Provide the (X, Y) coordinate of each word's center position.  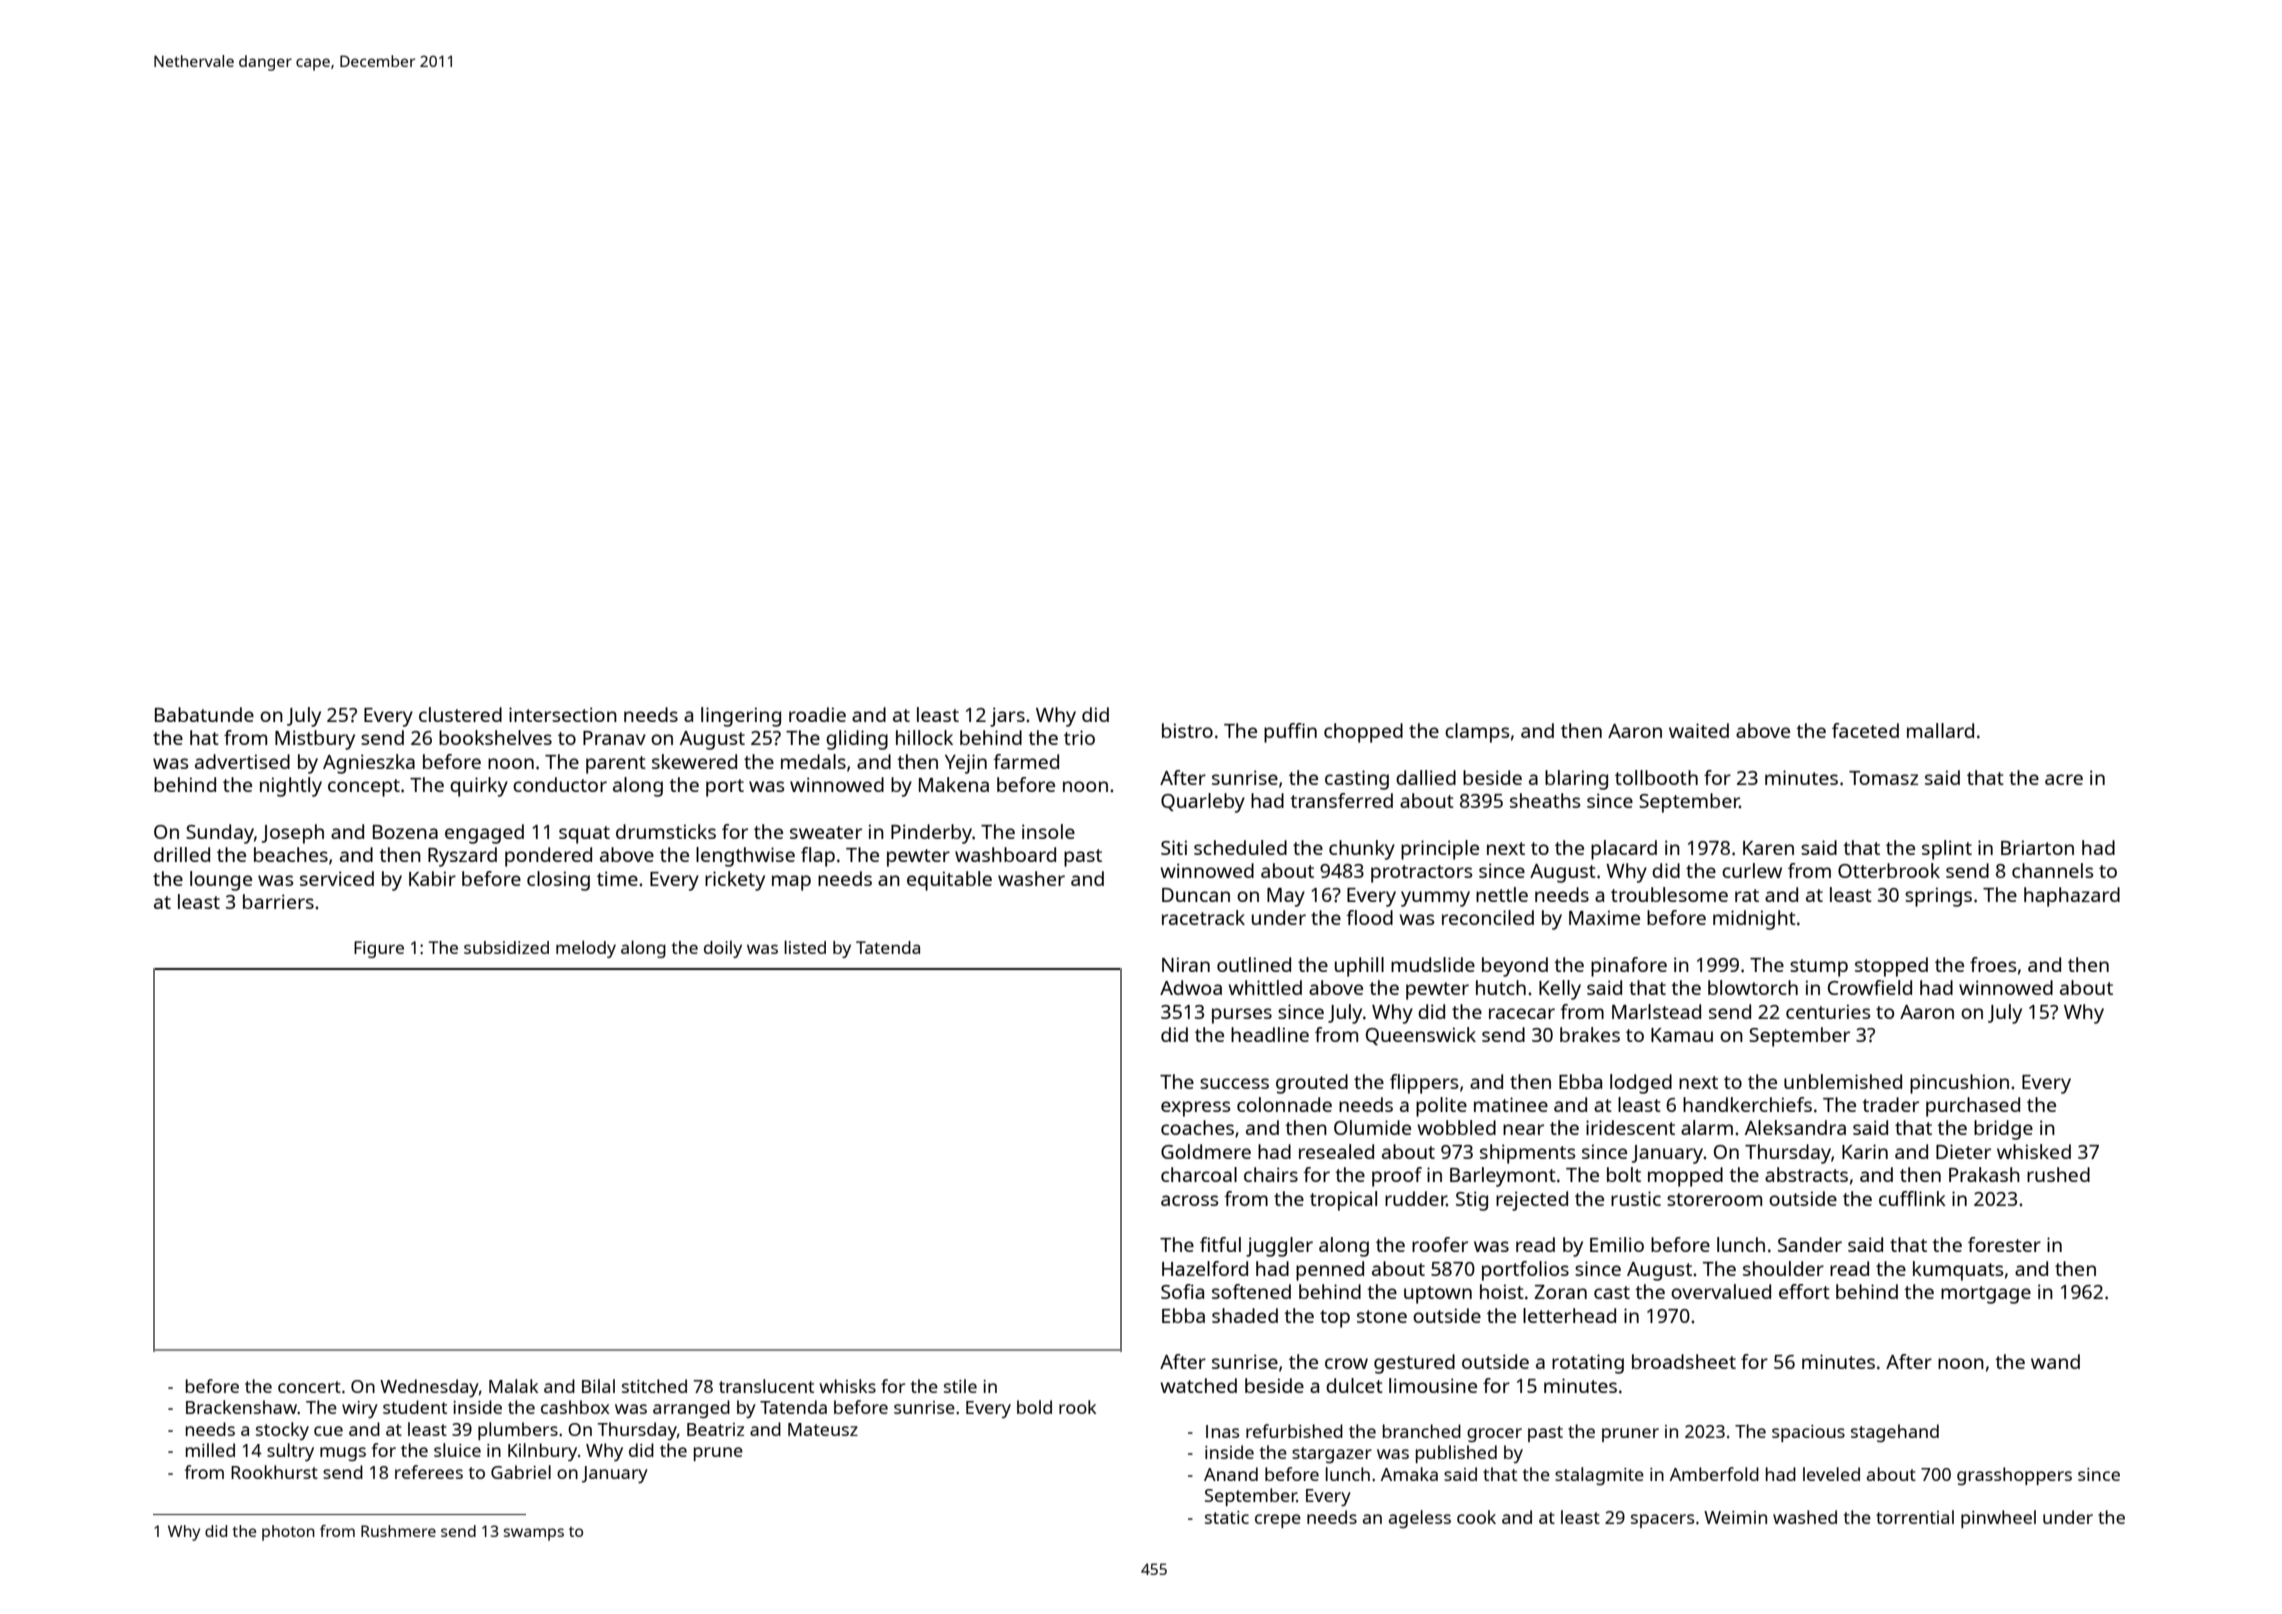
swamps (534, 1534)
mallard (1940, 730)
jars (1007, 717)
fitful (1220, 1244)
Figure (379, 949)
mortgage (1986, 1295)
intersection (563, 714)
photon (288, 1533)
